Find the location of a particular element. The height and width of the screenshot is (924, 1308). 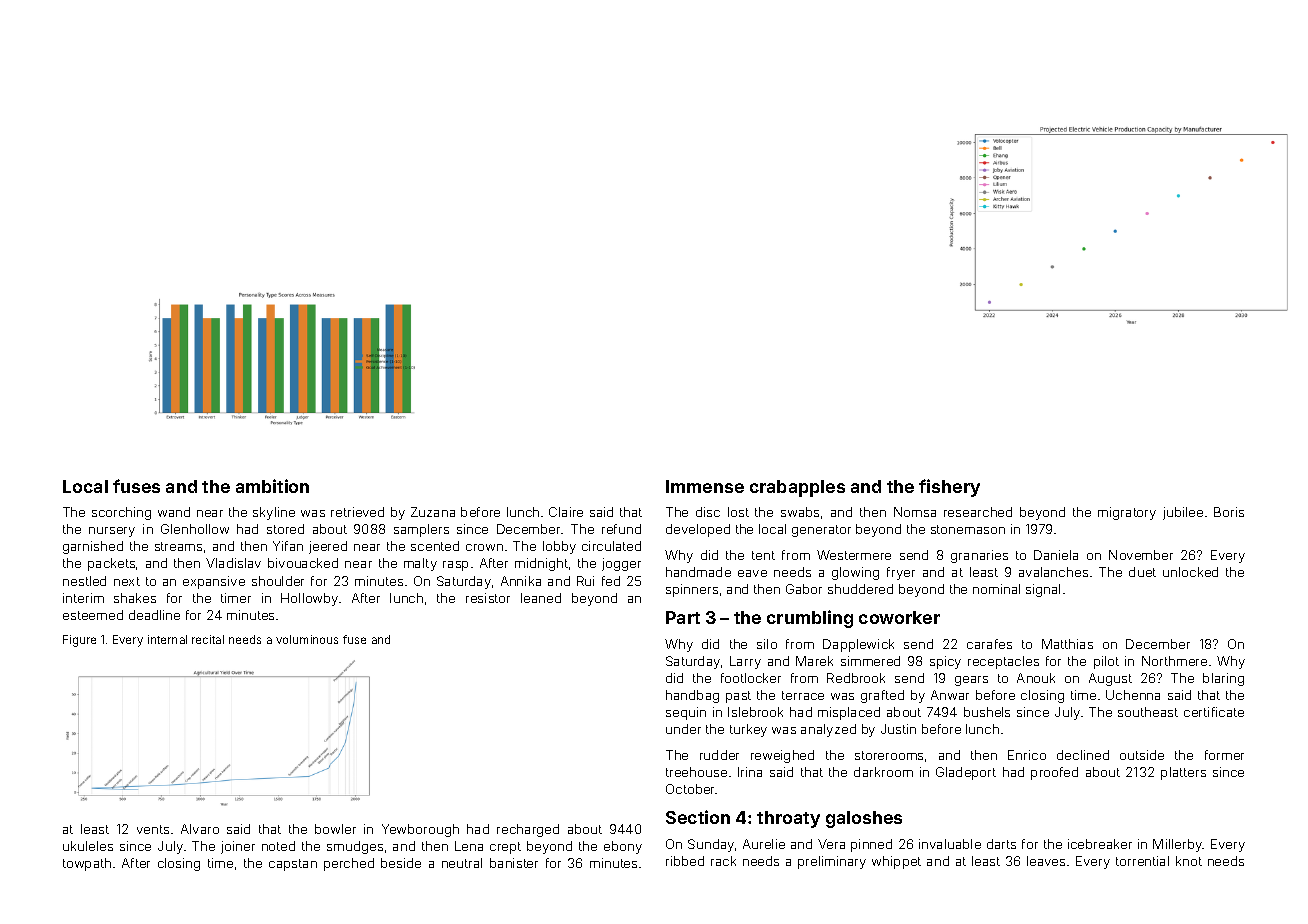

platters is located at coordinates (1183, 773).
